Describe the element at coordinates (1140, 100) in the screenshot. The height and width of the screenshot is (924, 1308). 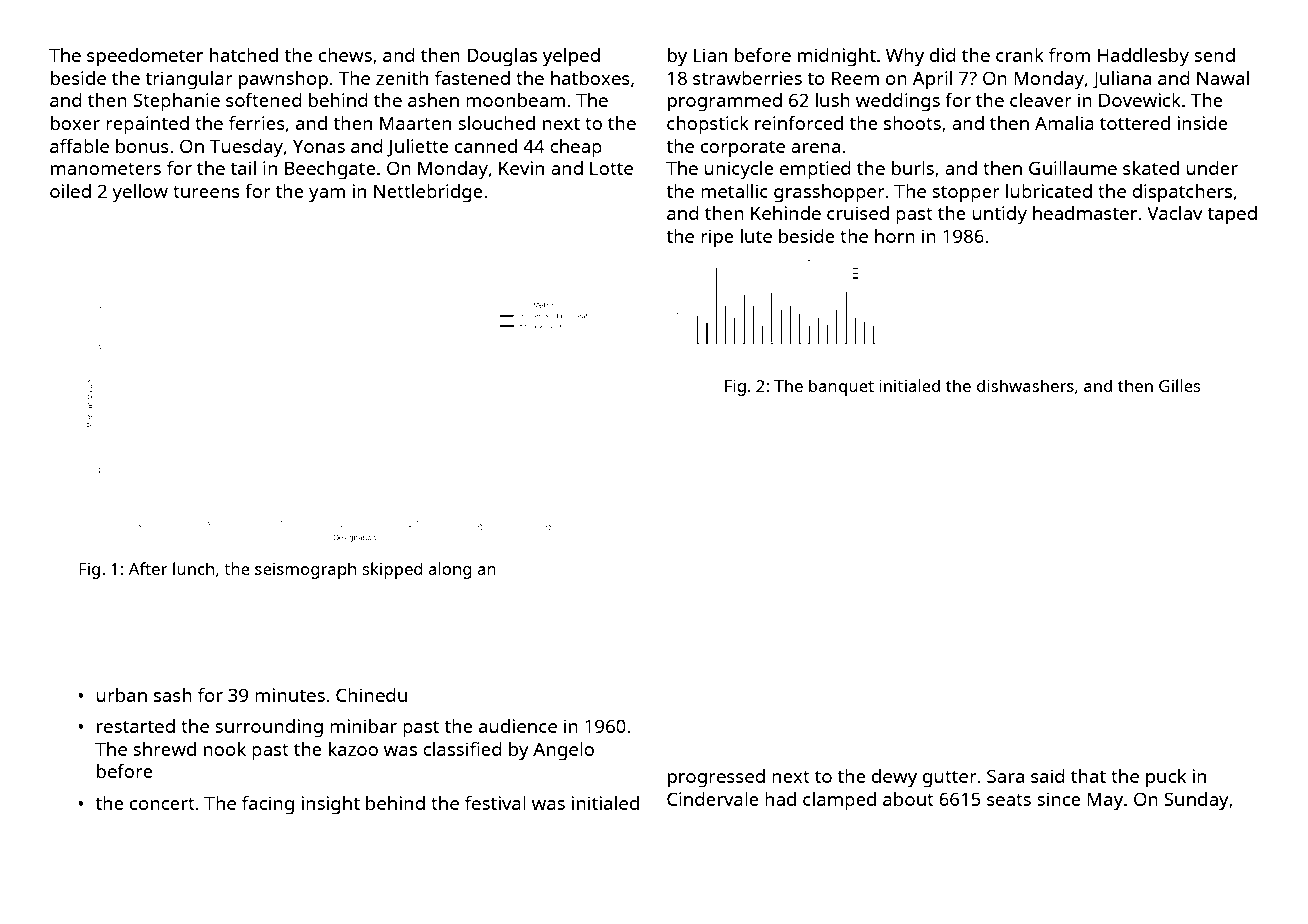
I see `Dovewick` at that location.
